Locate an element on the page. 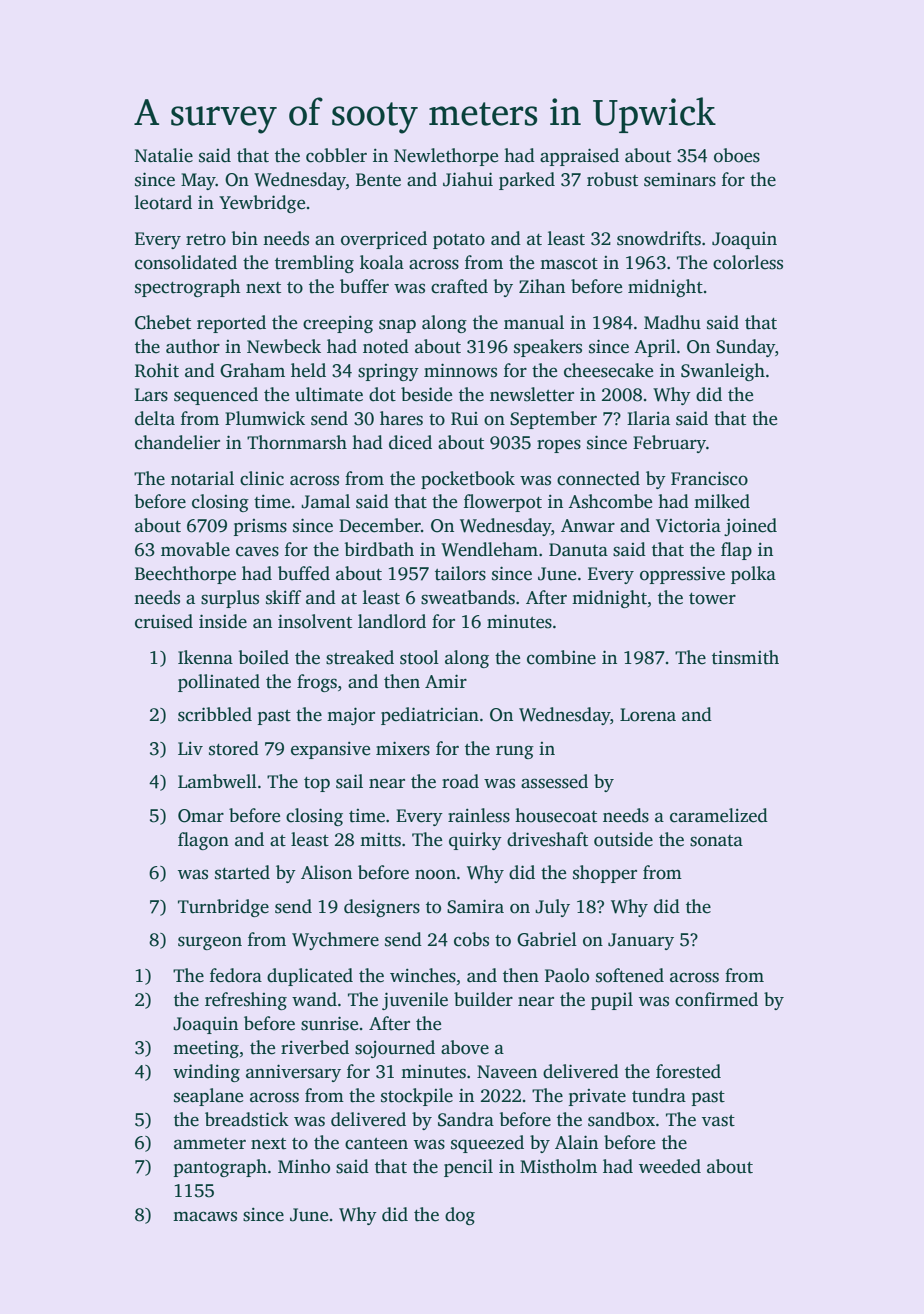 This page has height=1314, width=924. Natalie is located at coordinates (164, 155).
